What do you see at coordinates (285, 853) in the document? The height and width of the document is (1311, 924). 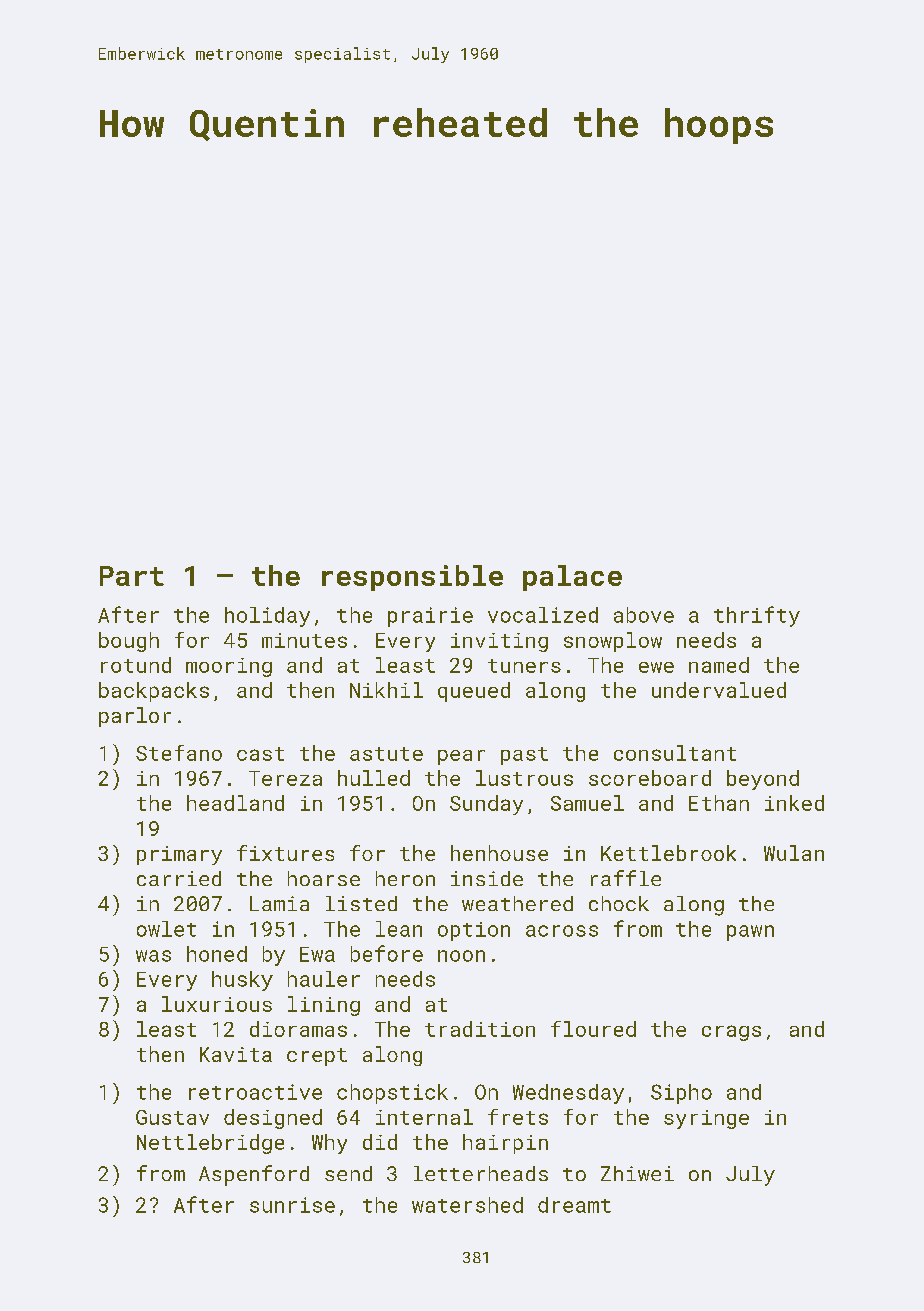 I see `fixtures` at bounding box center [285, 853].
